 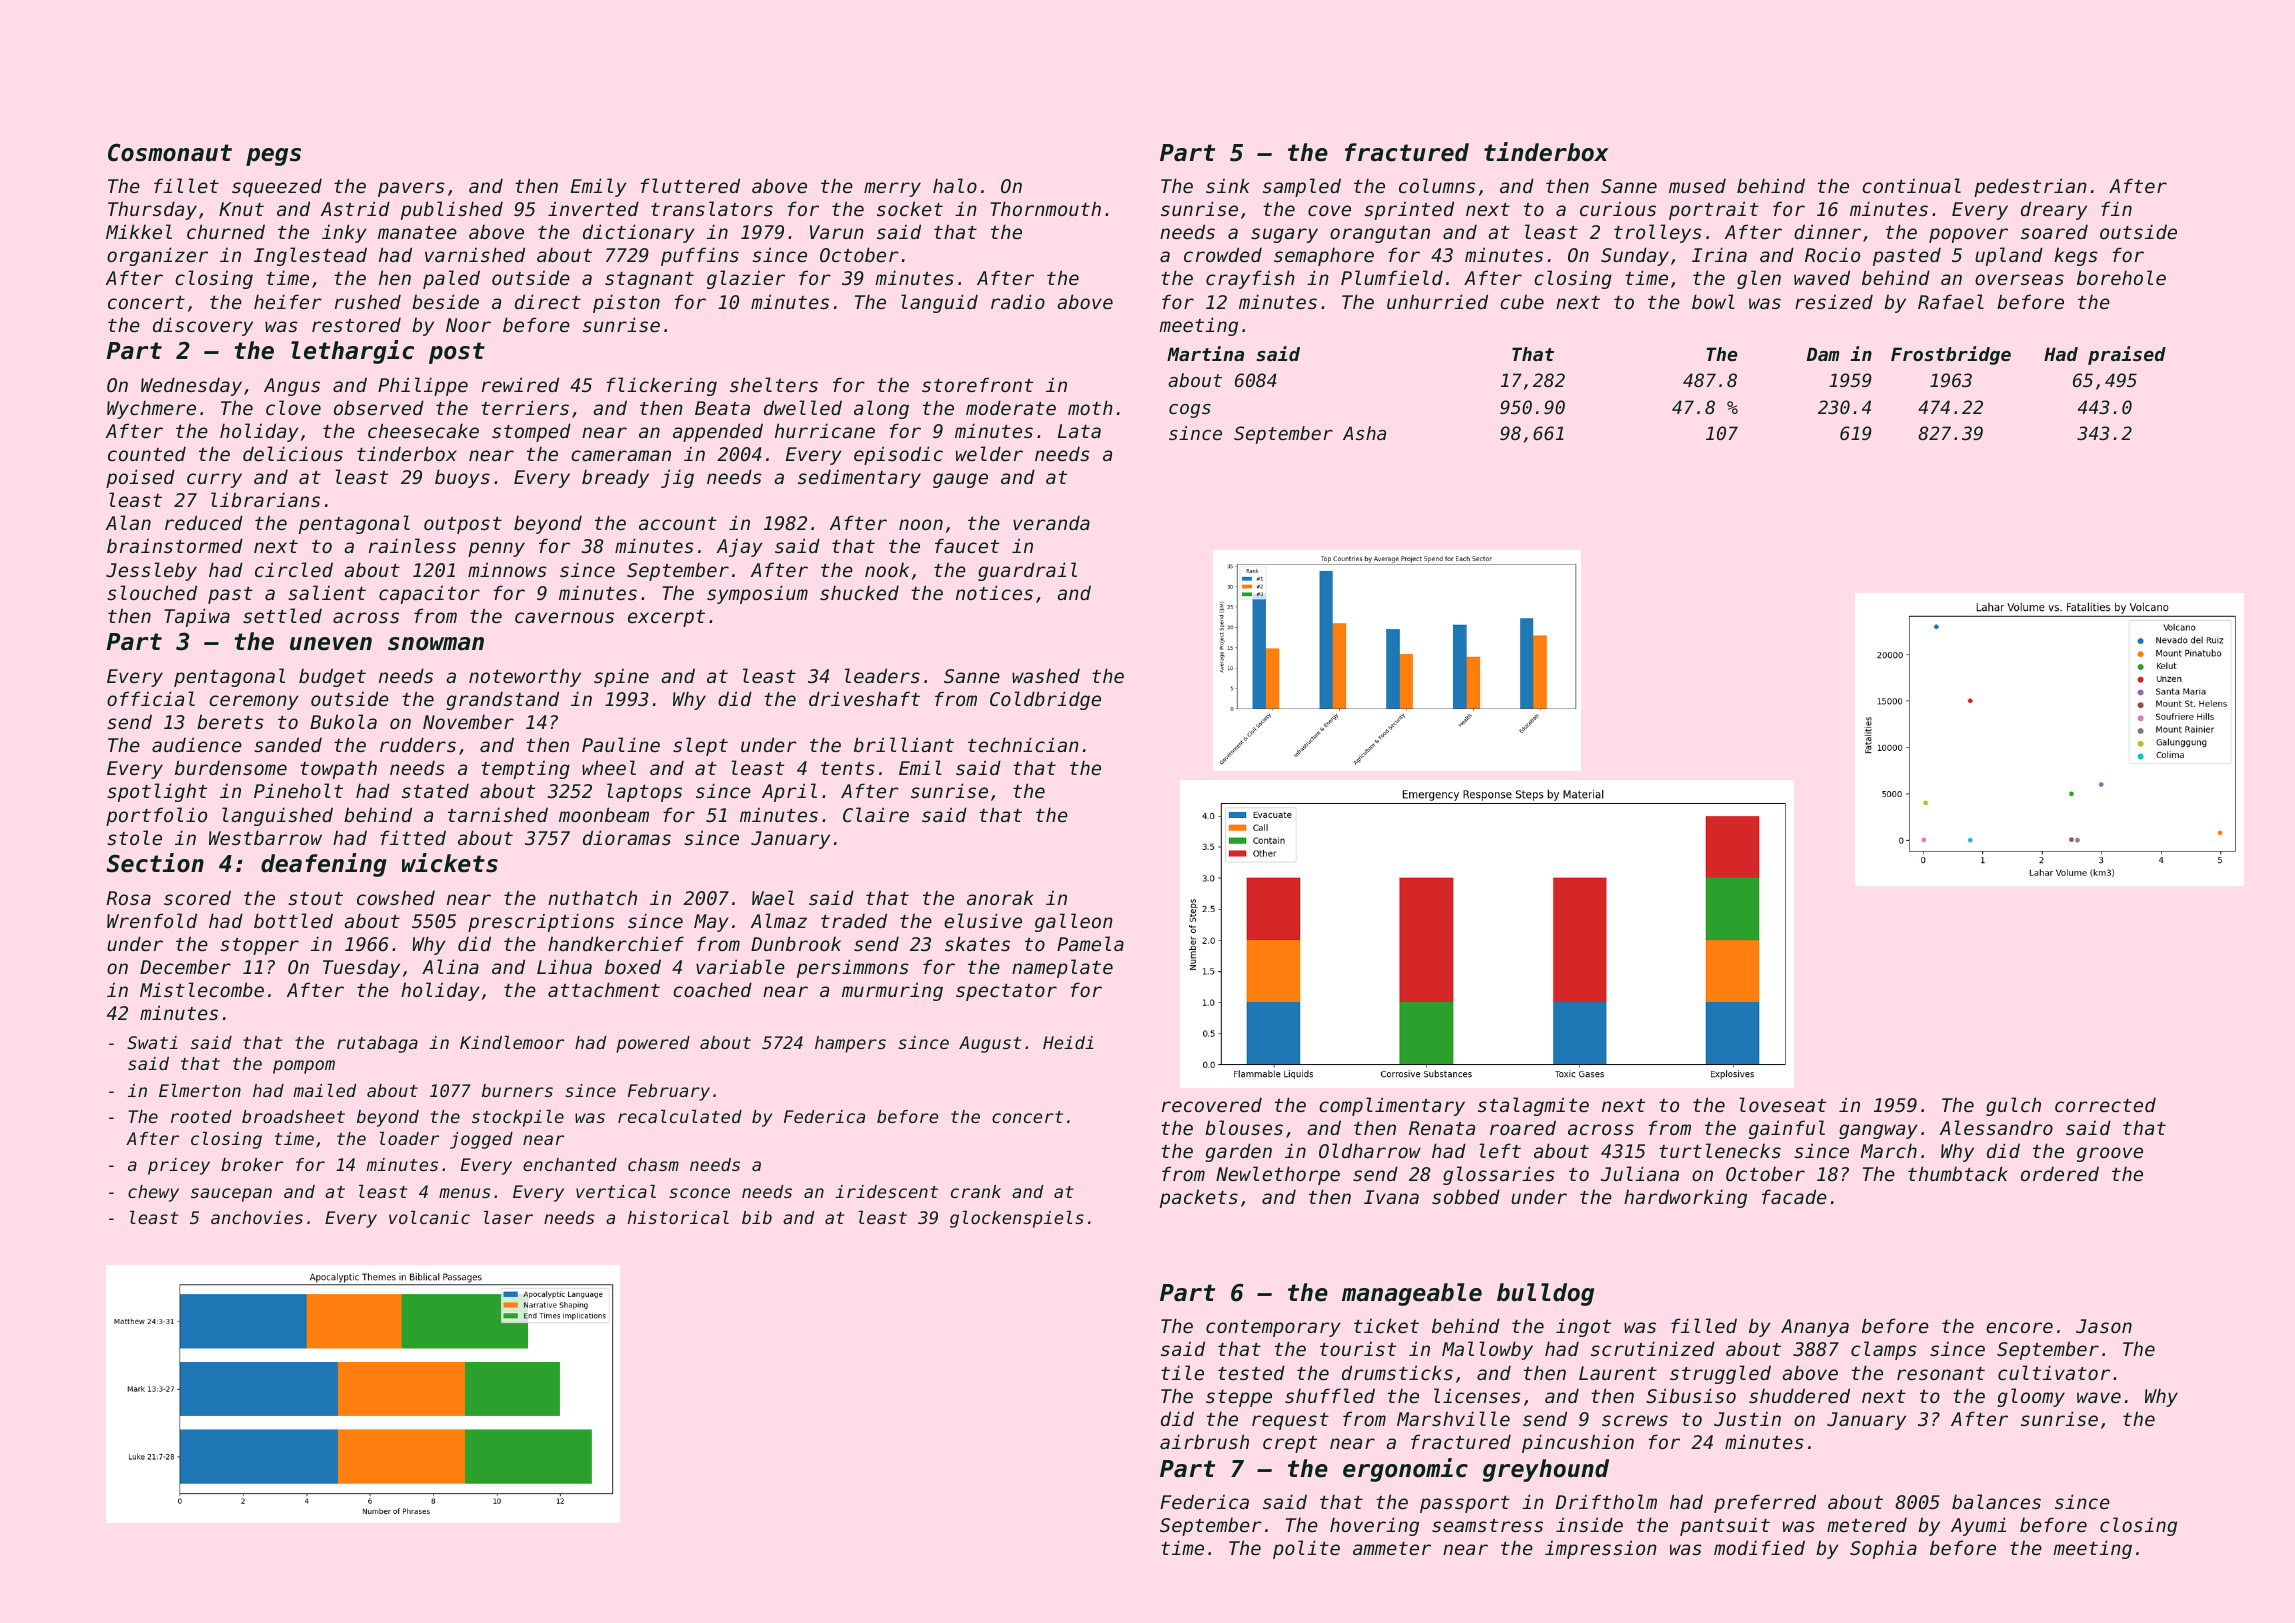 What do you see at coordinates (955, 185) in the page?
I see `halo` at bounding box center [955, 185].
